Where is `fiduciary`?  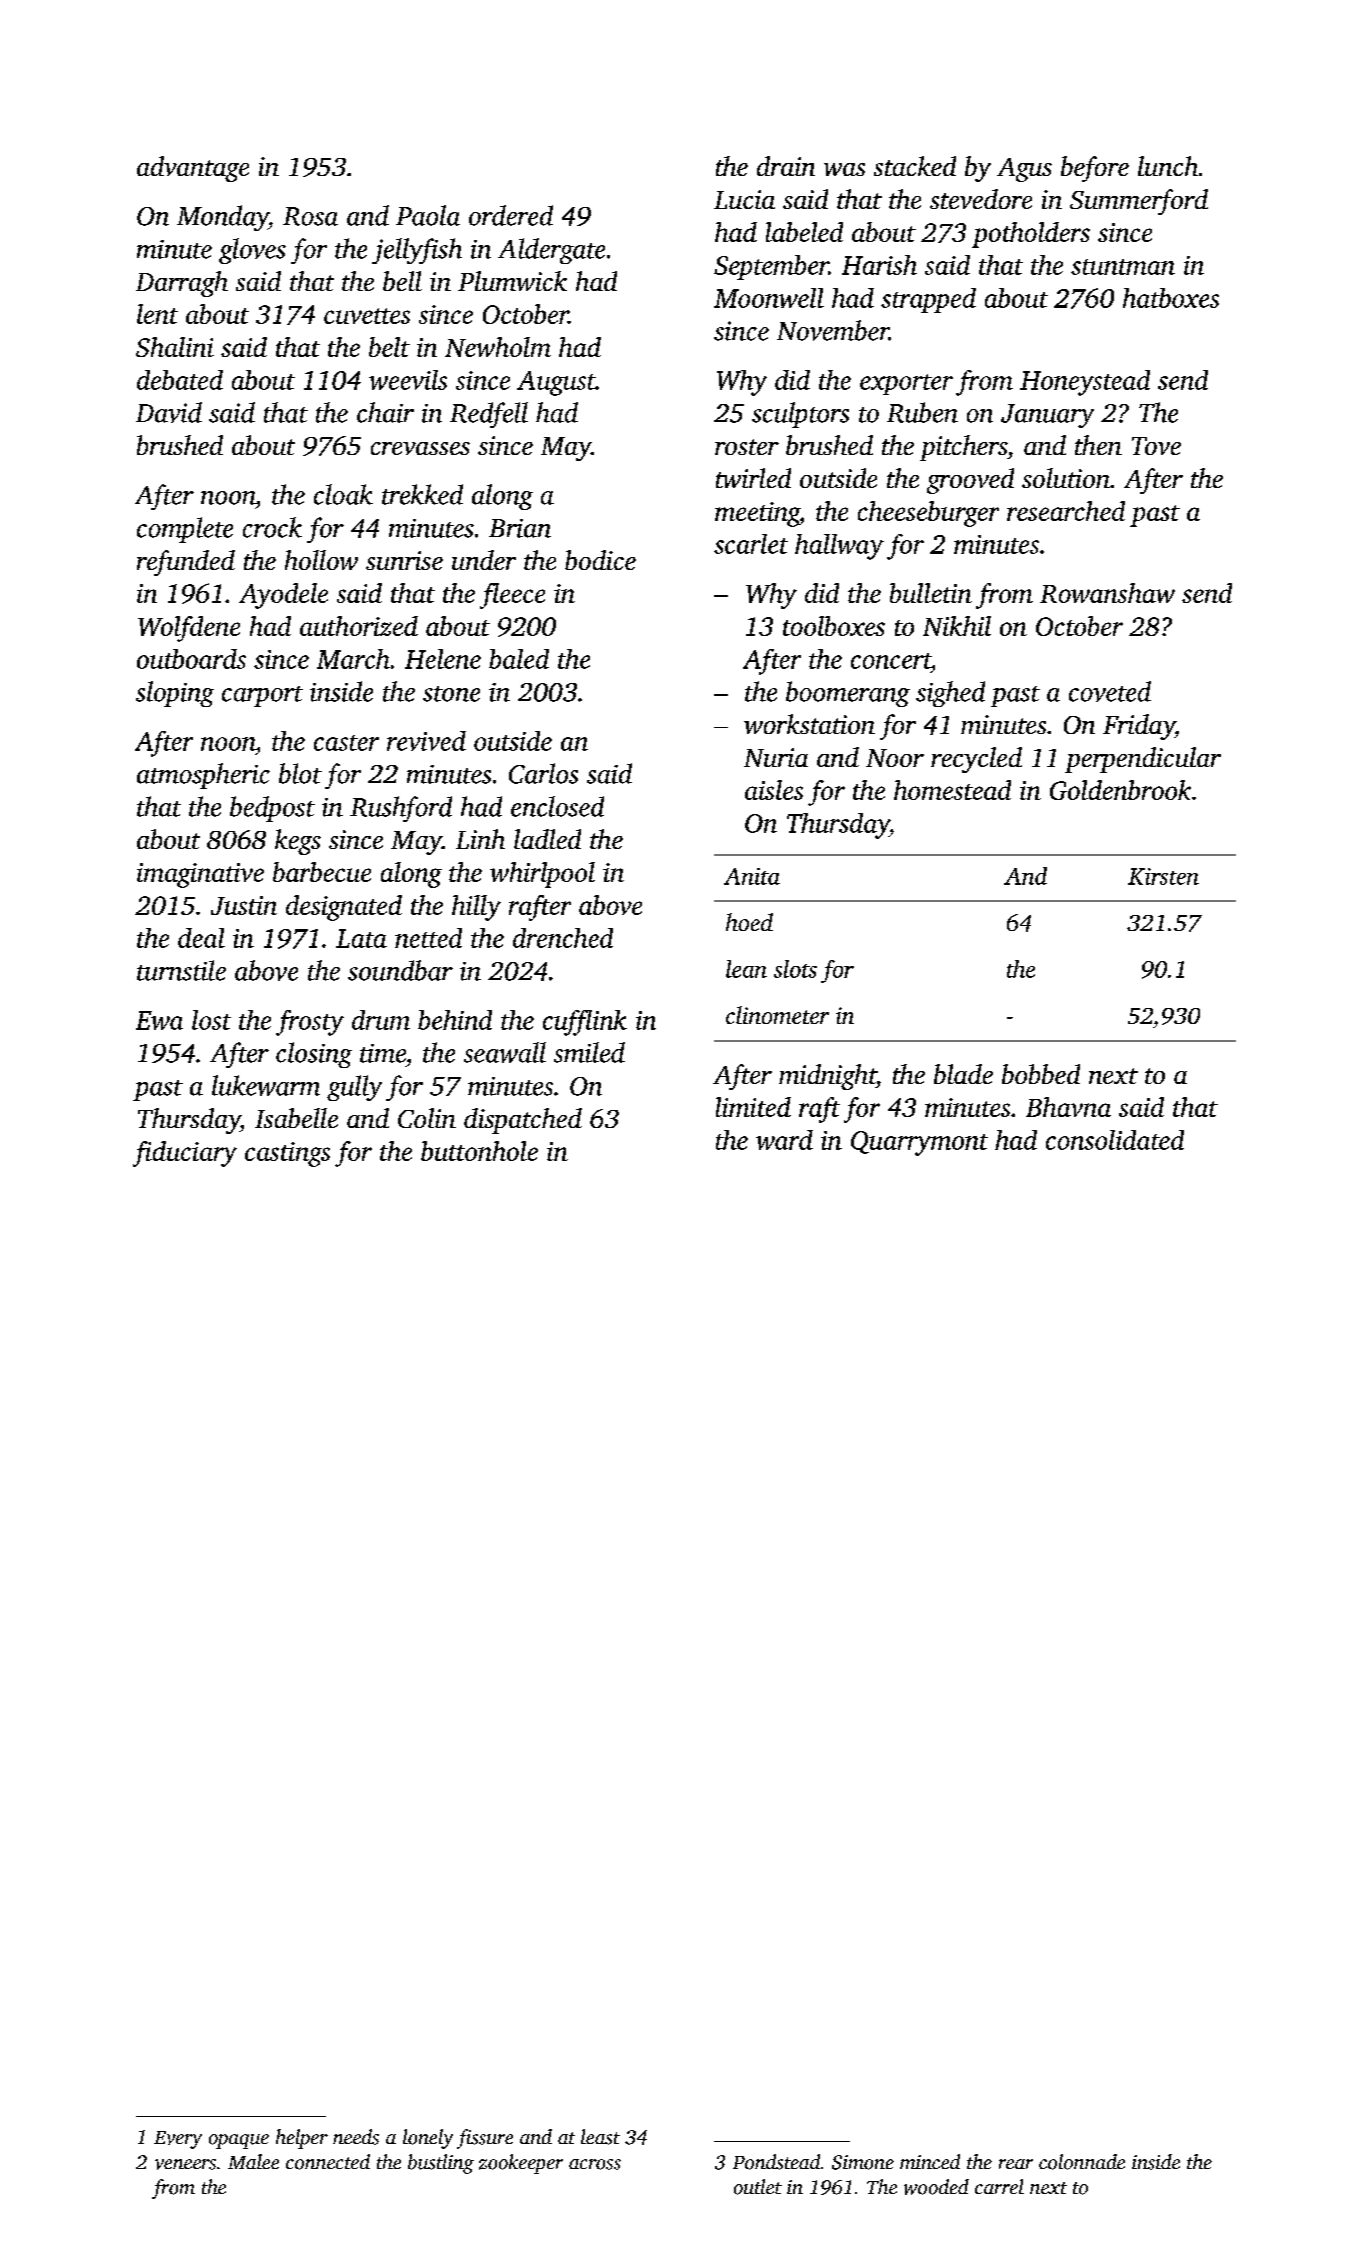
fiduciary is located at coordinates (185, 1154).
